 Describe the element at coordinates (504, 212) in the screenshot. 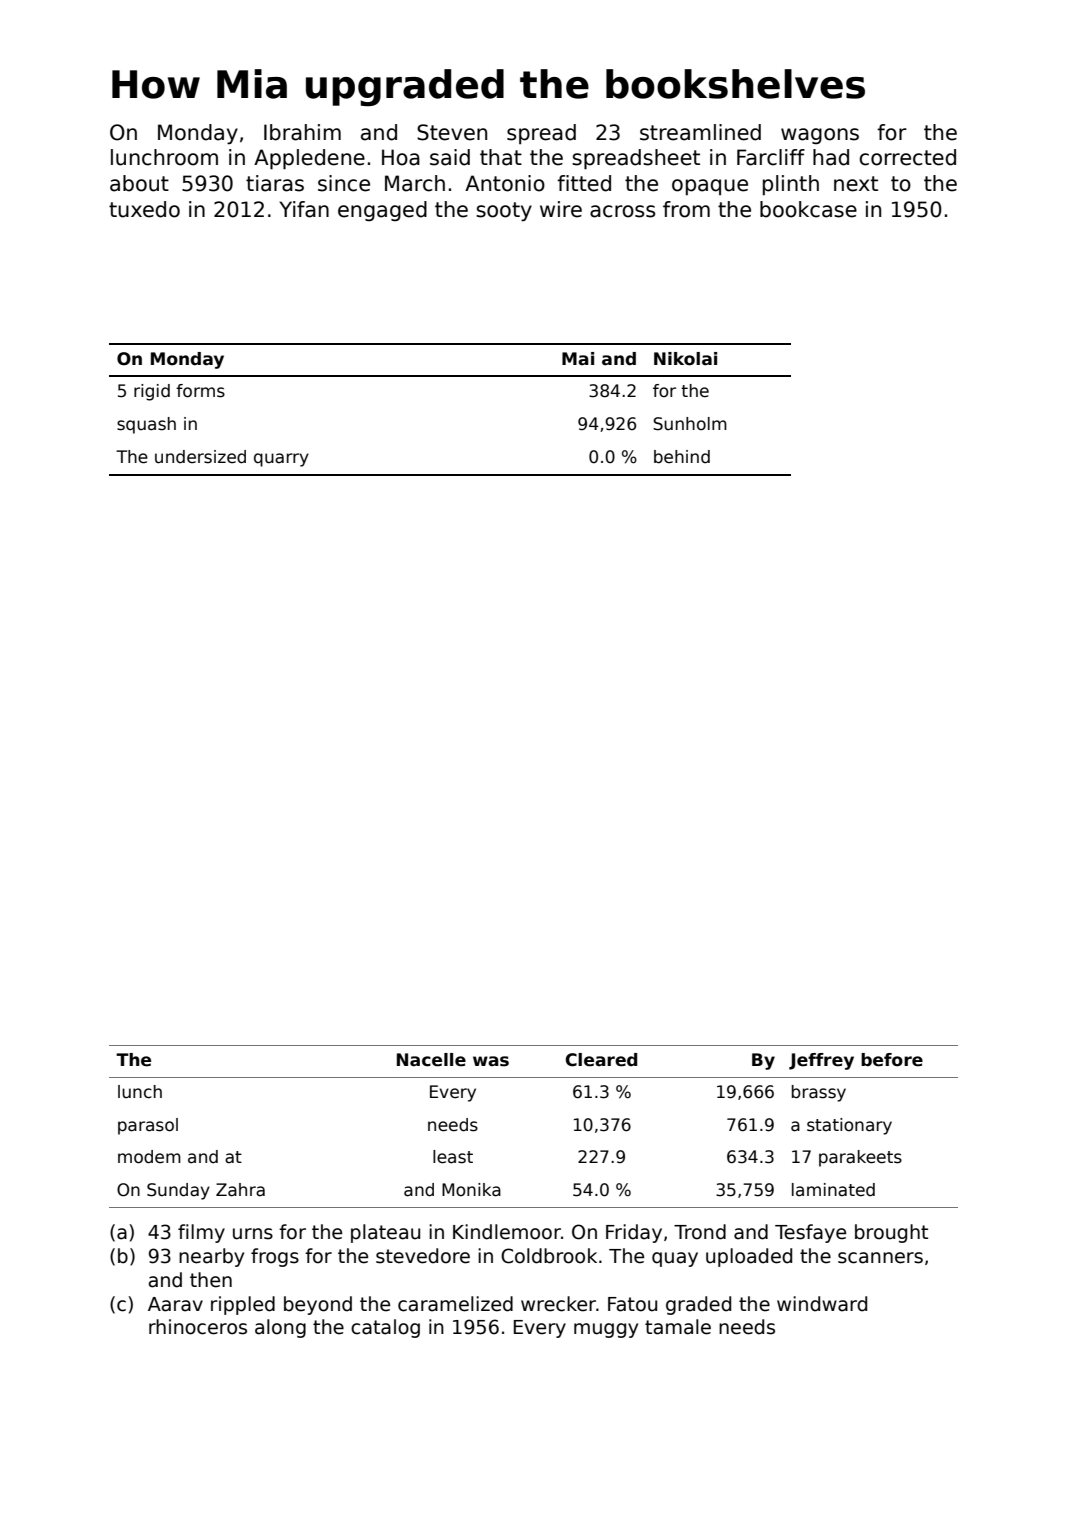

I see `sooty` at that location.
